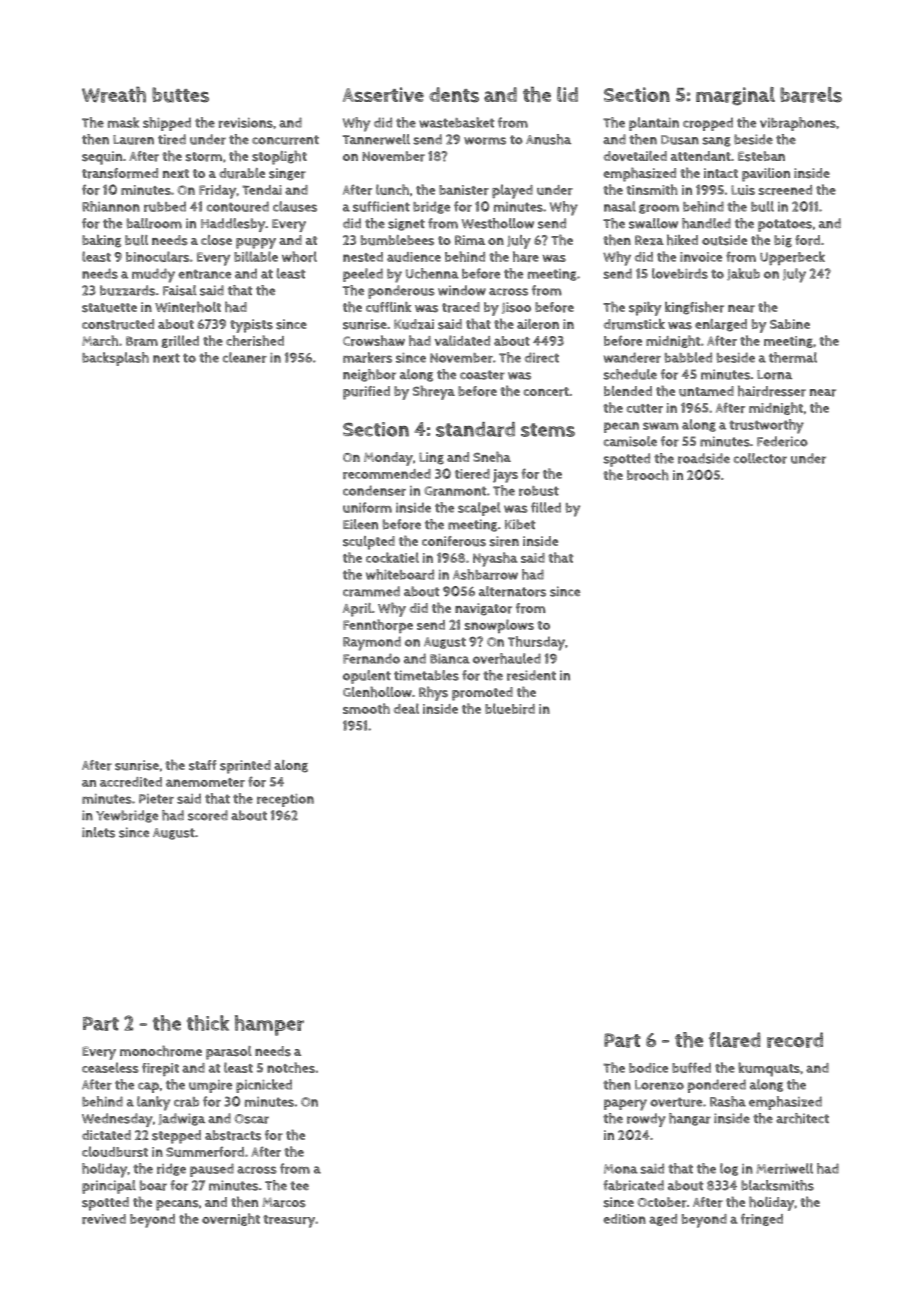 Image resolution: width=924 pixels, height=1308 pixels. Describe the element at coordinates (793, 357) in the page. I see `thermal` at that location.
